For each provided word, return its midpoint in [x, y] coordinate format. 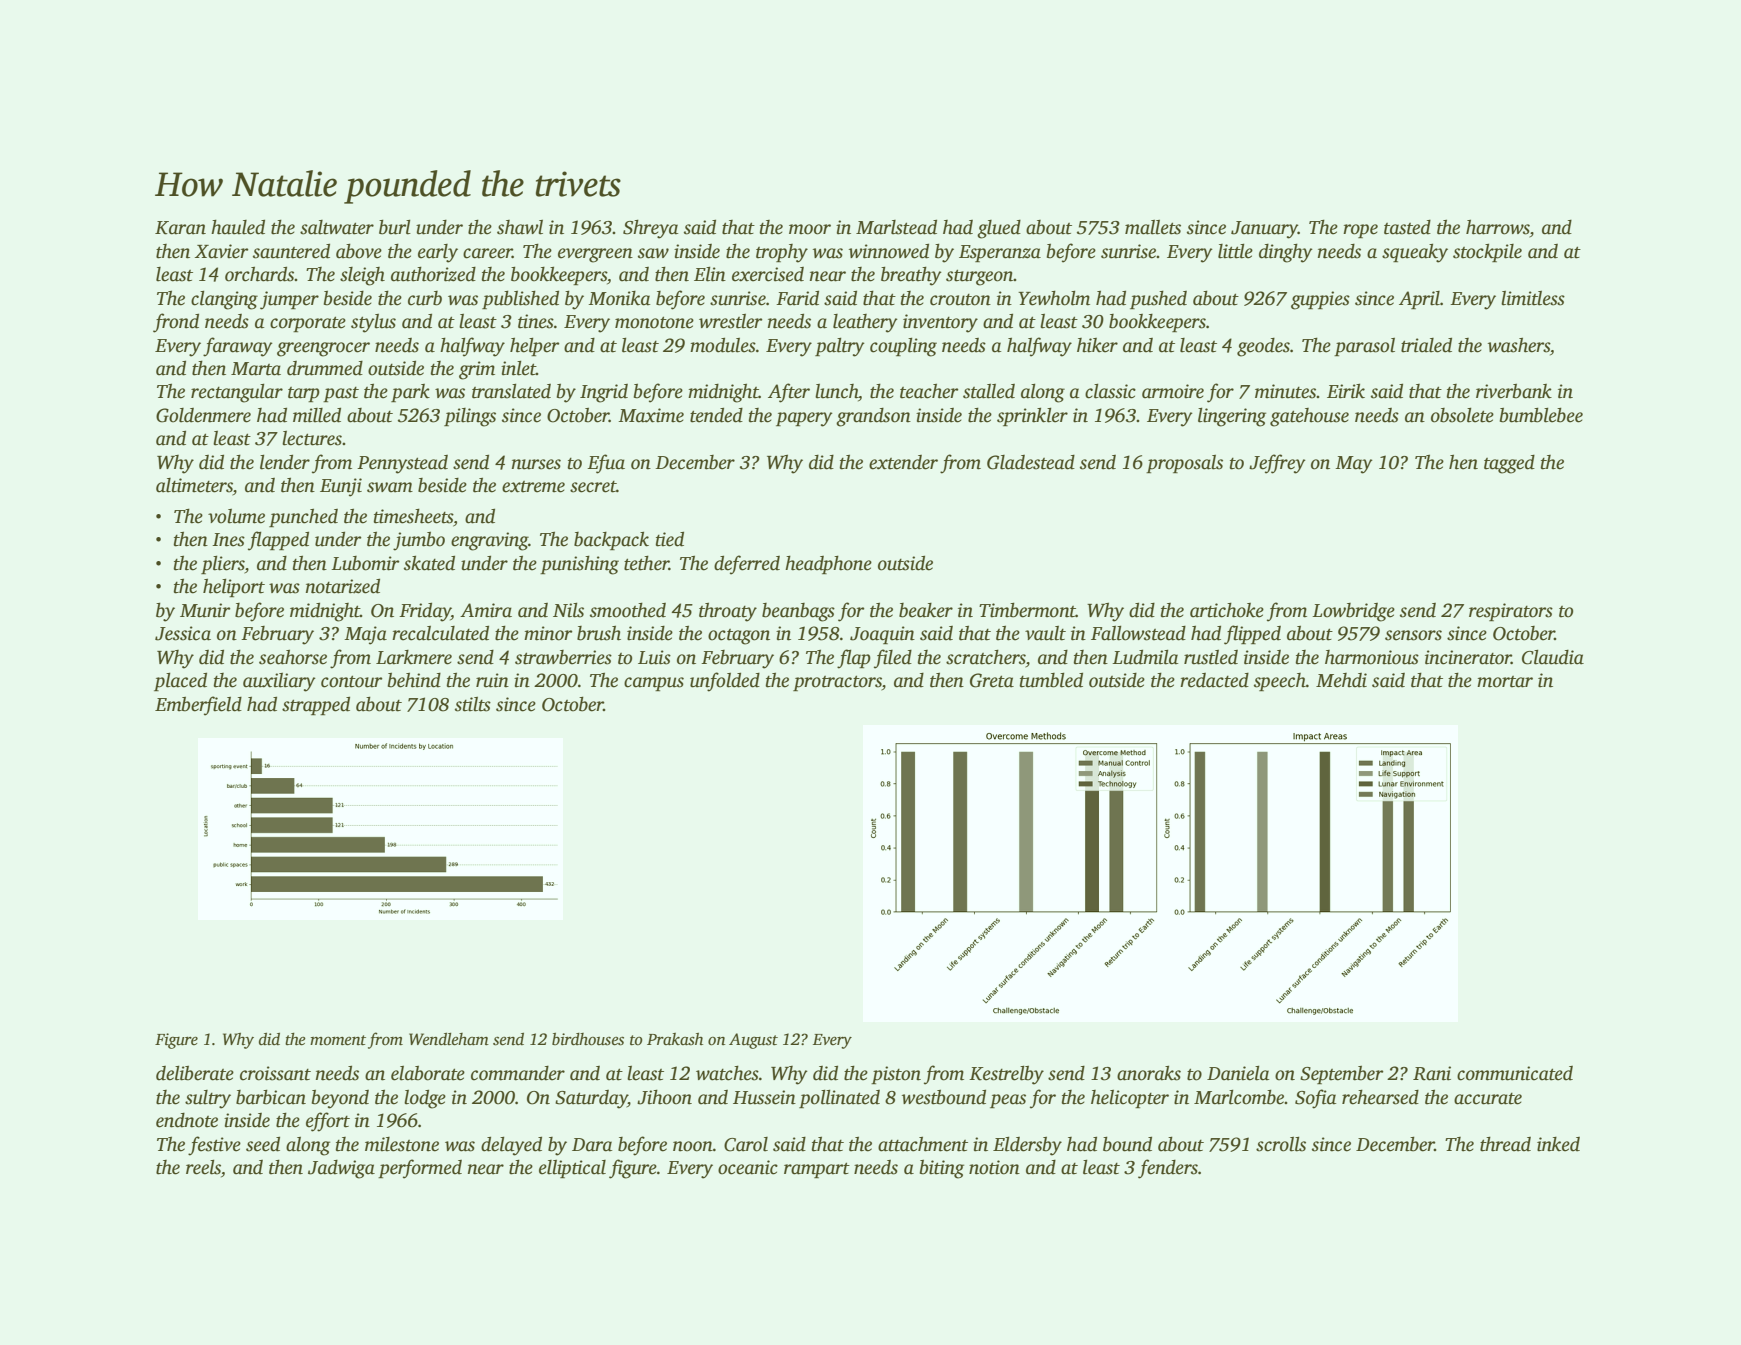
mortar [1505, 682]
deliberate [195, 1073]
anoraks [1149, 1073]
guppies [1320, 300]
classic [1110, 391]
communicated [1515, 1073]
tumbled [1051, 680]
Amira [486, 610]
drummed [325, 368]
